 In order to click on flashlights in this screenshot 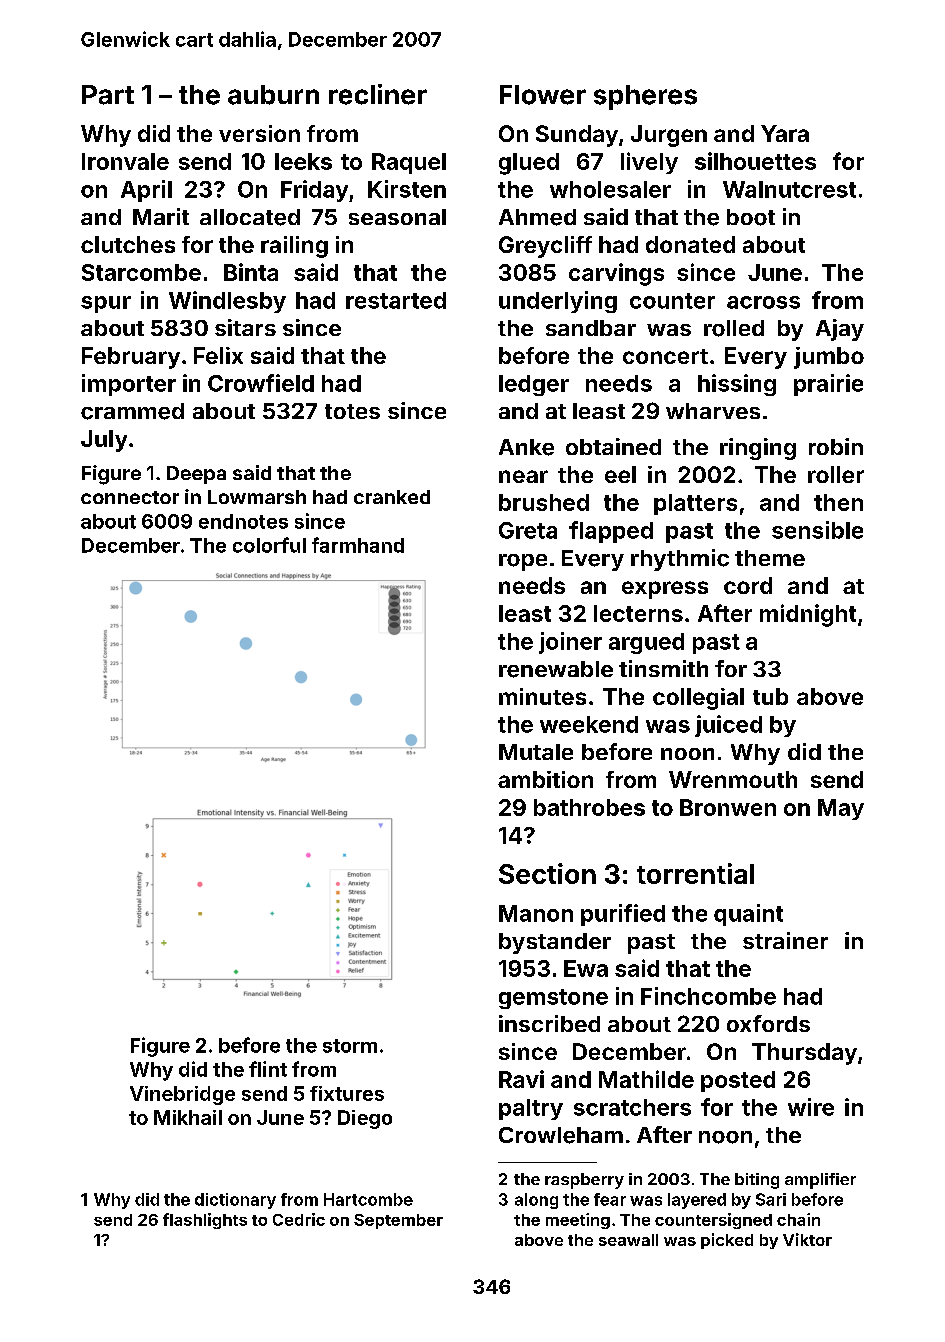, I will do `click(205, 1221)`.
